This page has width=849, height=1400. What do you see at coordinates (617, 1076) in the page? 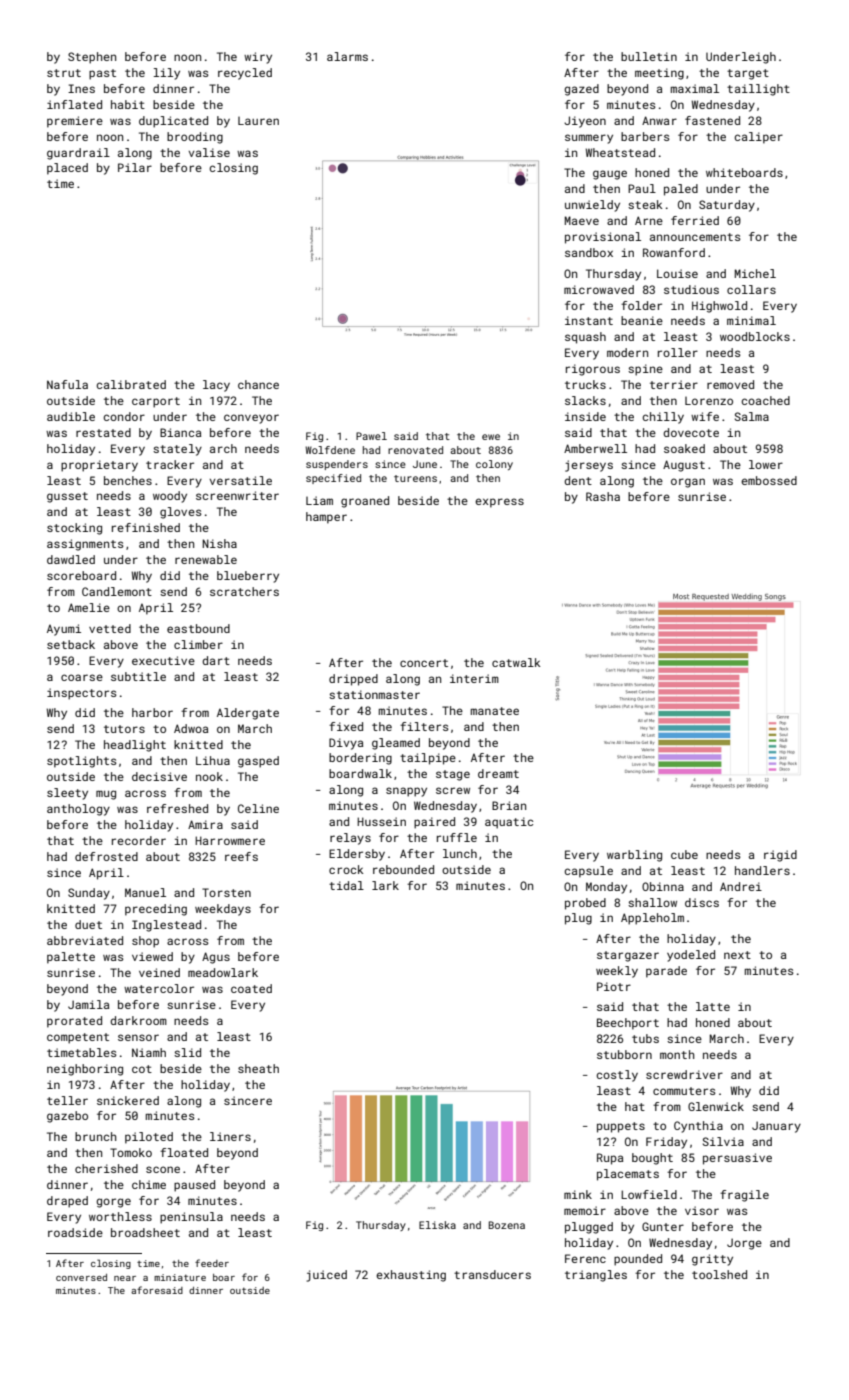
I see `costly` at bounding box center [617, 1076].
